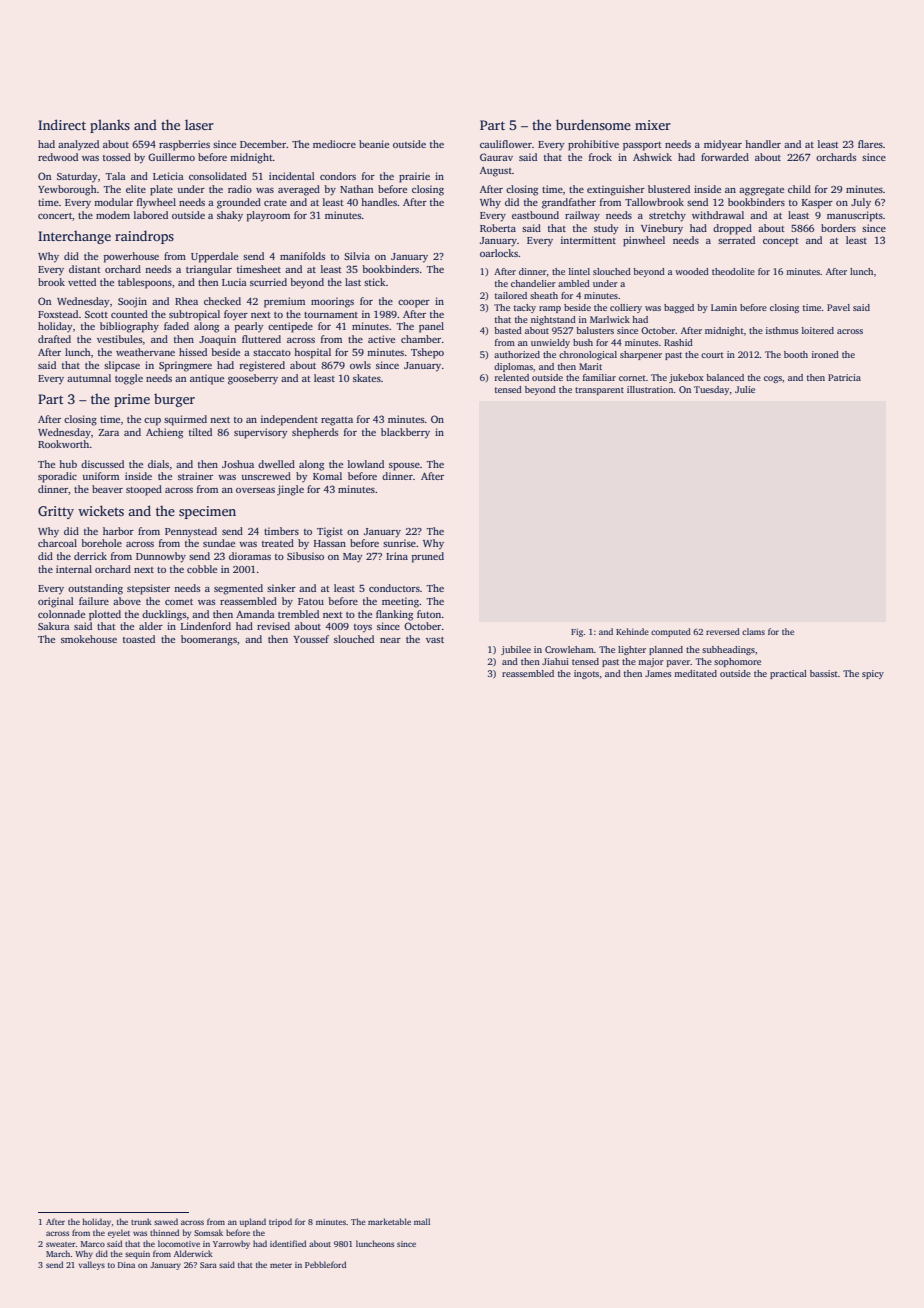 The height and width of the screenshot is (1308, 924). I want to click on practical, so click(788, 674).
